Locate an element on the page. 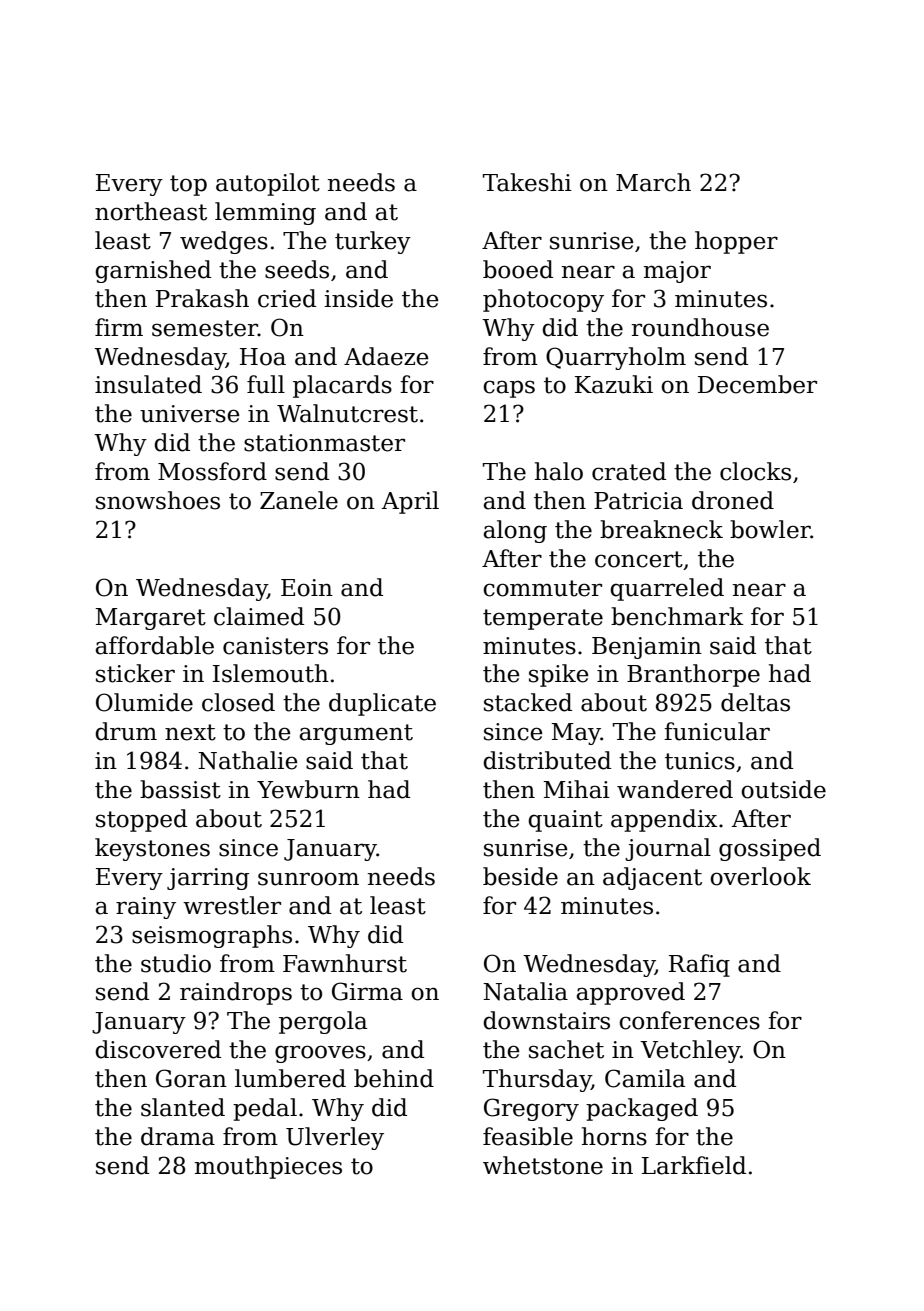  downstairs is located at coordinates (546, 1020).
